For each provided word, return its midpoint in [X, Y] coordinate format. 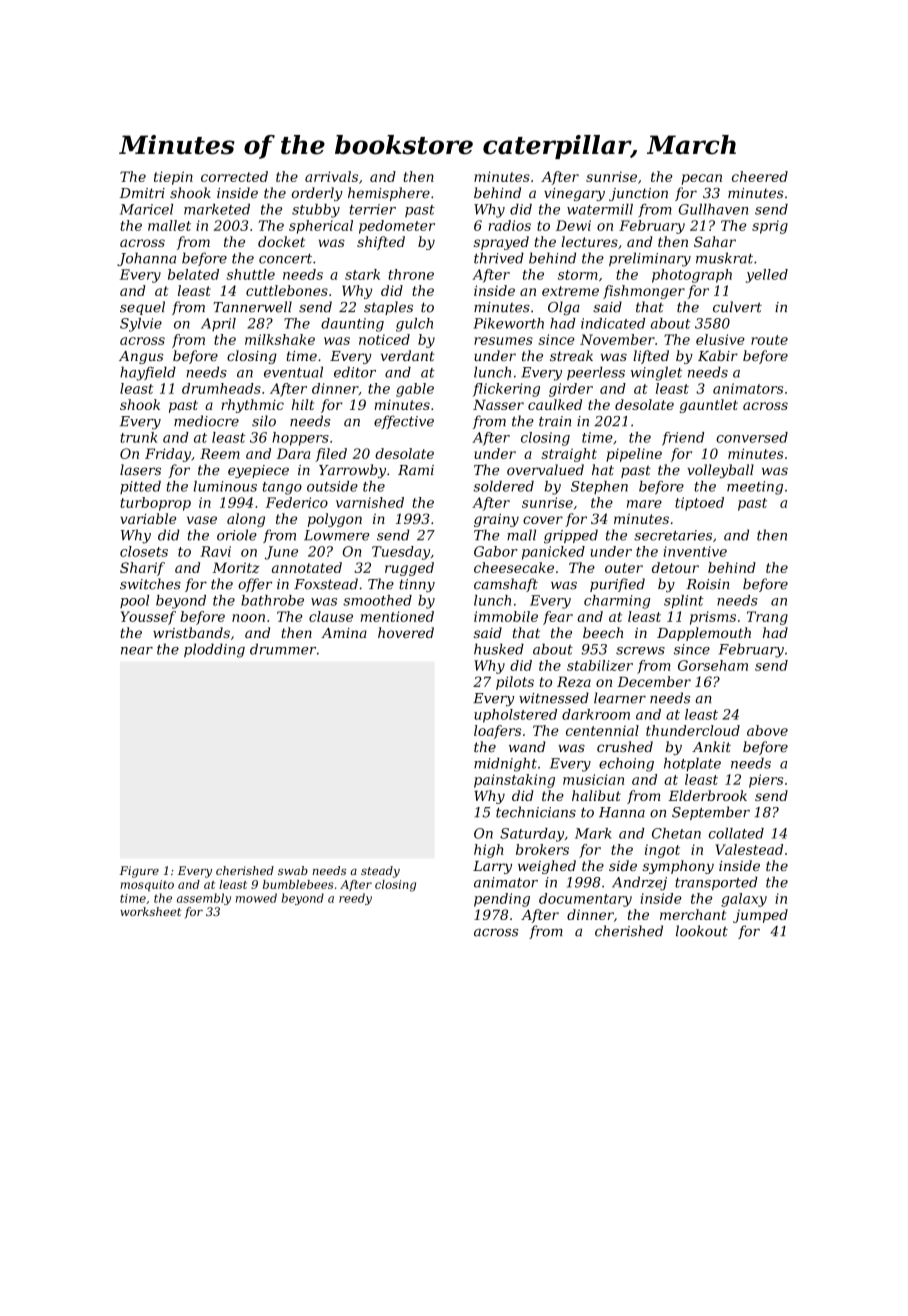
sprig [770, 227]
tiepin [173, 178]
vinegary [574, 194]
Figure [139, 872]
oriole [237, 535]
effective [404, 422]
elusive [720, 339]
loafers [497, 732]
